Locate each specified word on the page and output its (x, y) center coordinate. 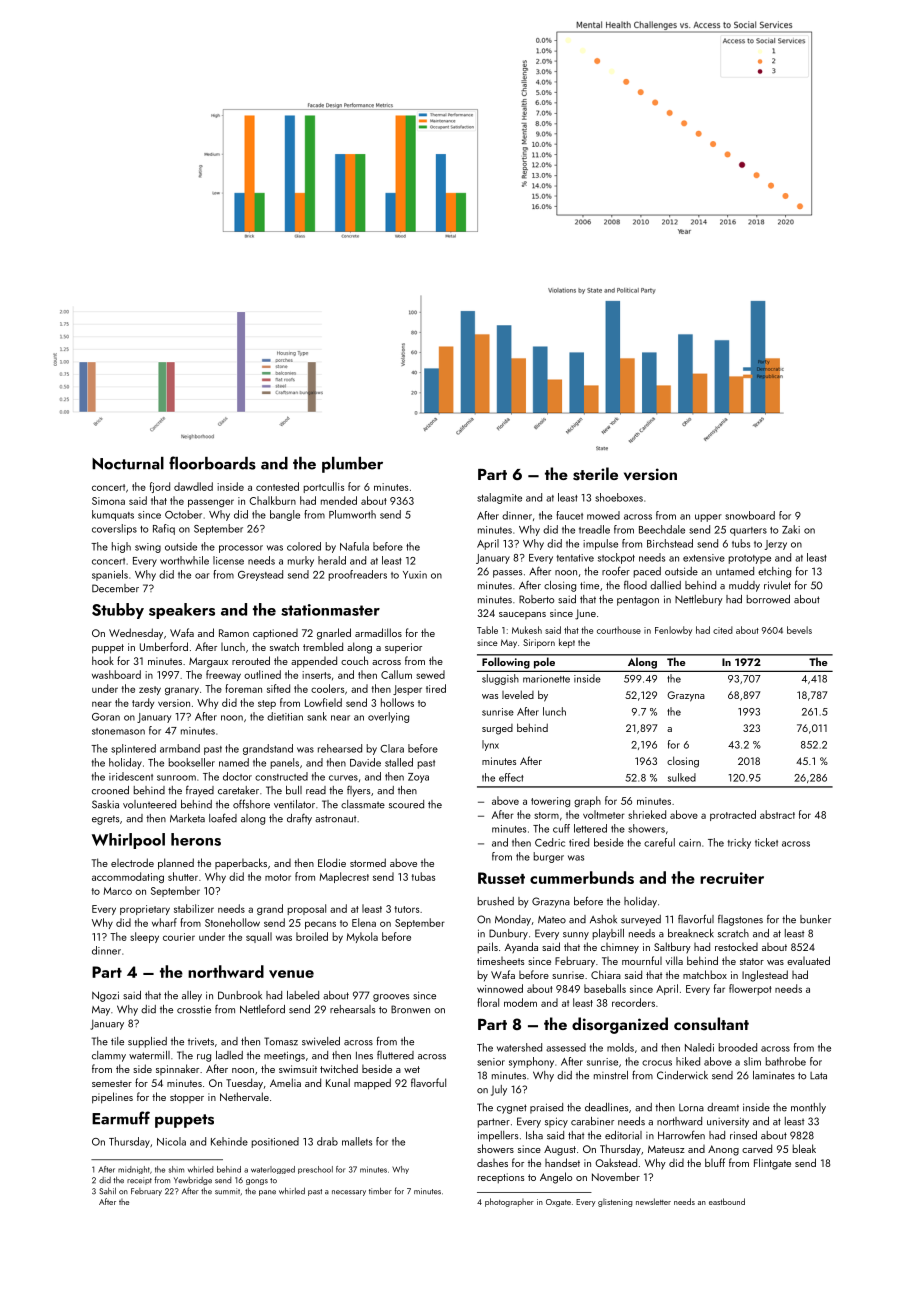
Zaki (791, 529)
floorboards (212, 463)
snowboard (750, 515)
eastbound (727, 1201)
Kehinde (229, 1141)
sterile (595, 474)
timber (380, 1191)
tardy (143, 703)
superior (403, 648)
